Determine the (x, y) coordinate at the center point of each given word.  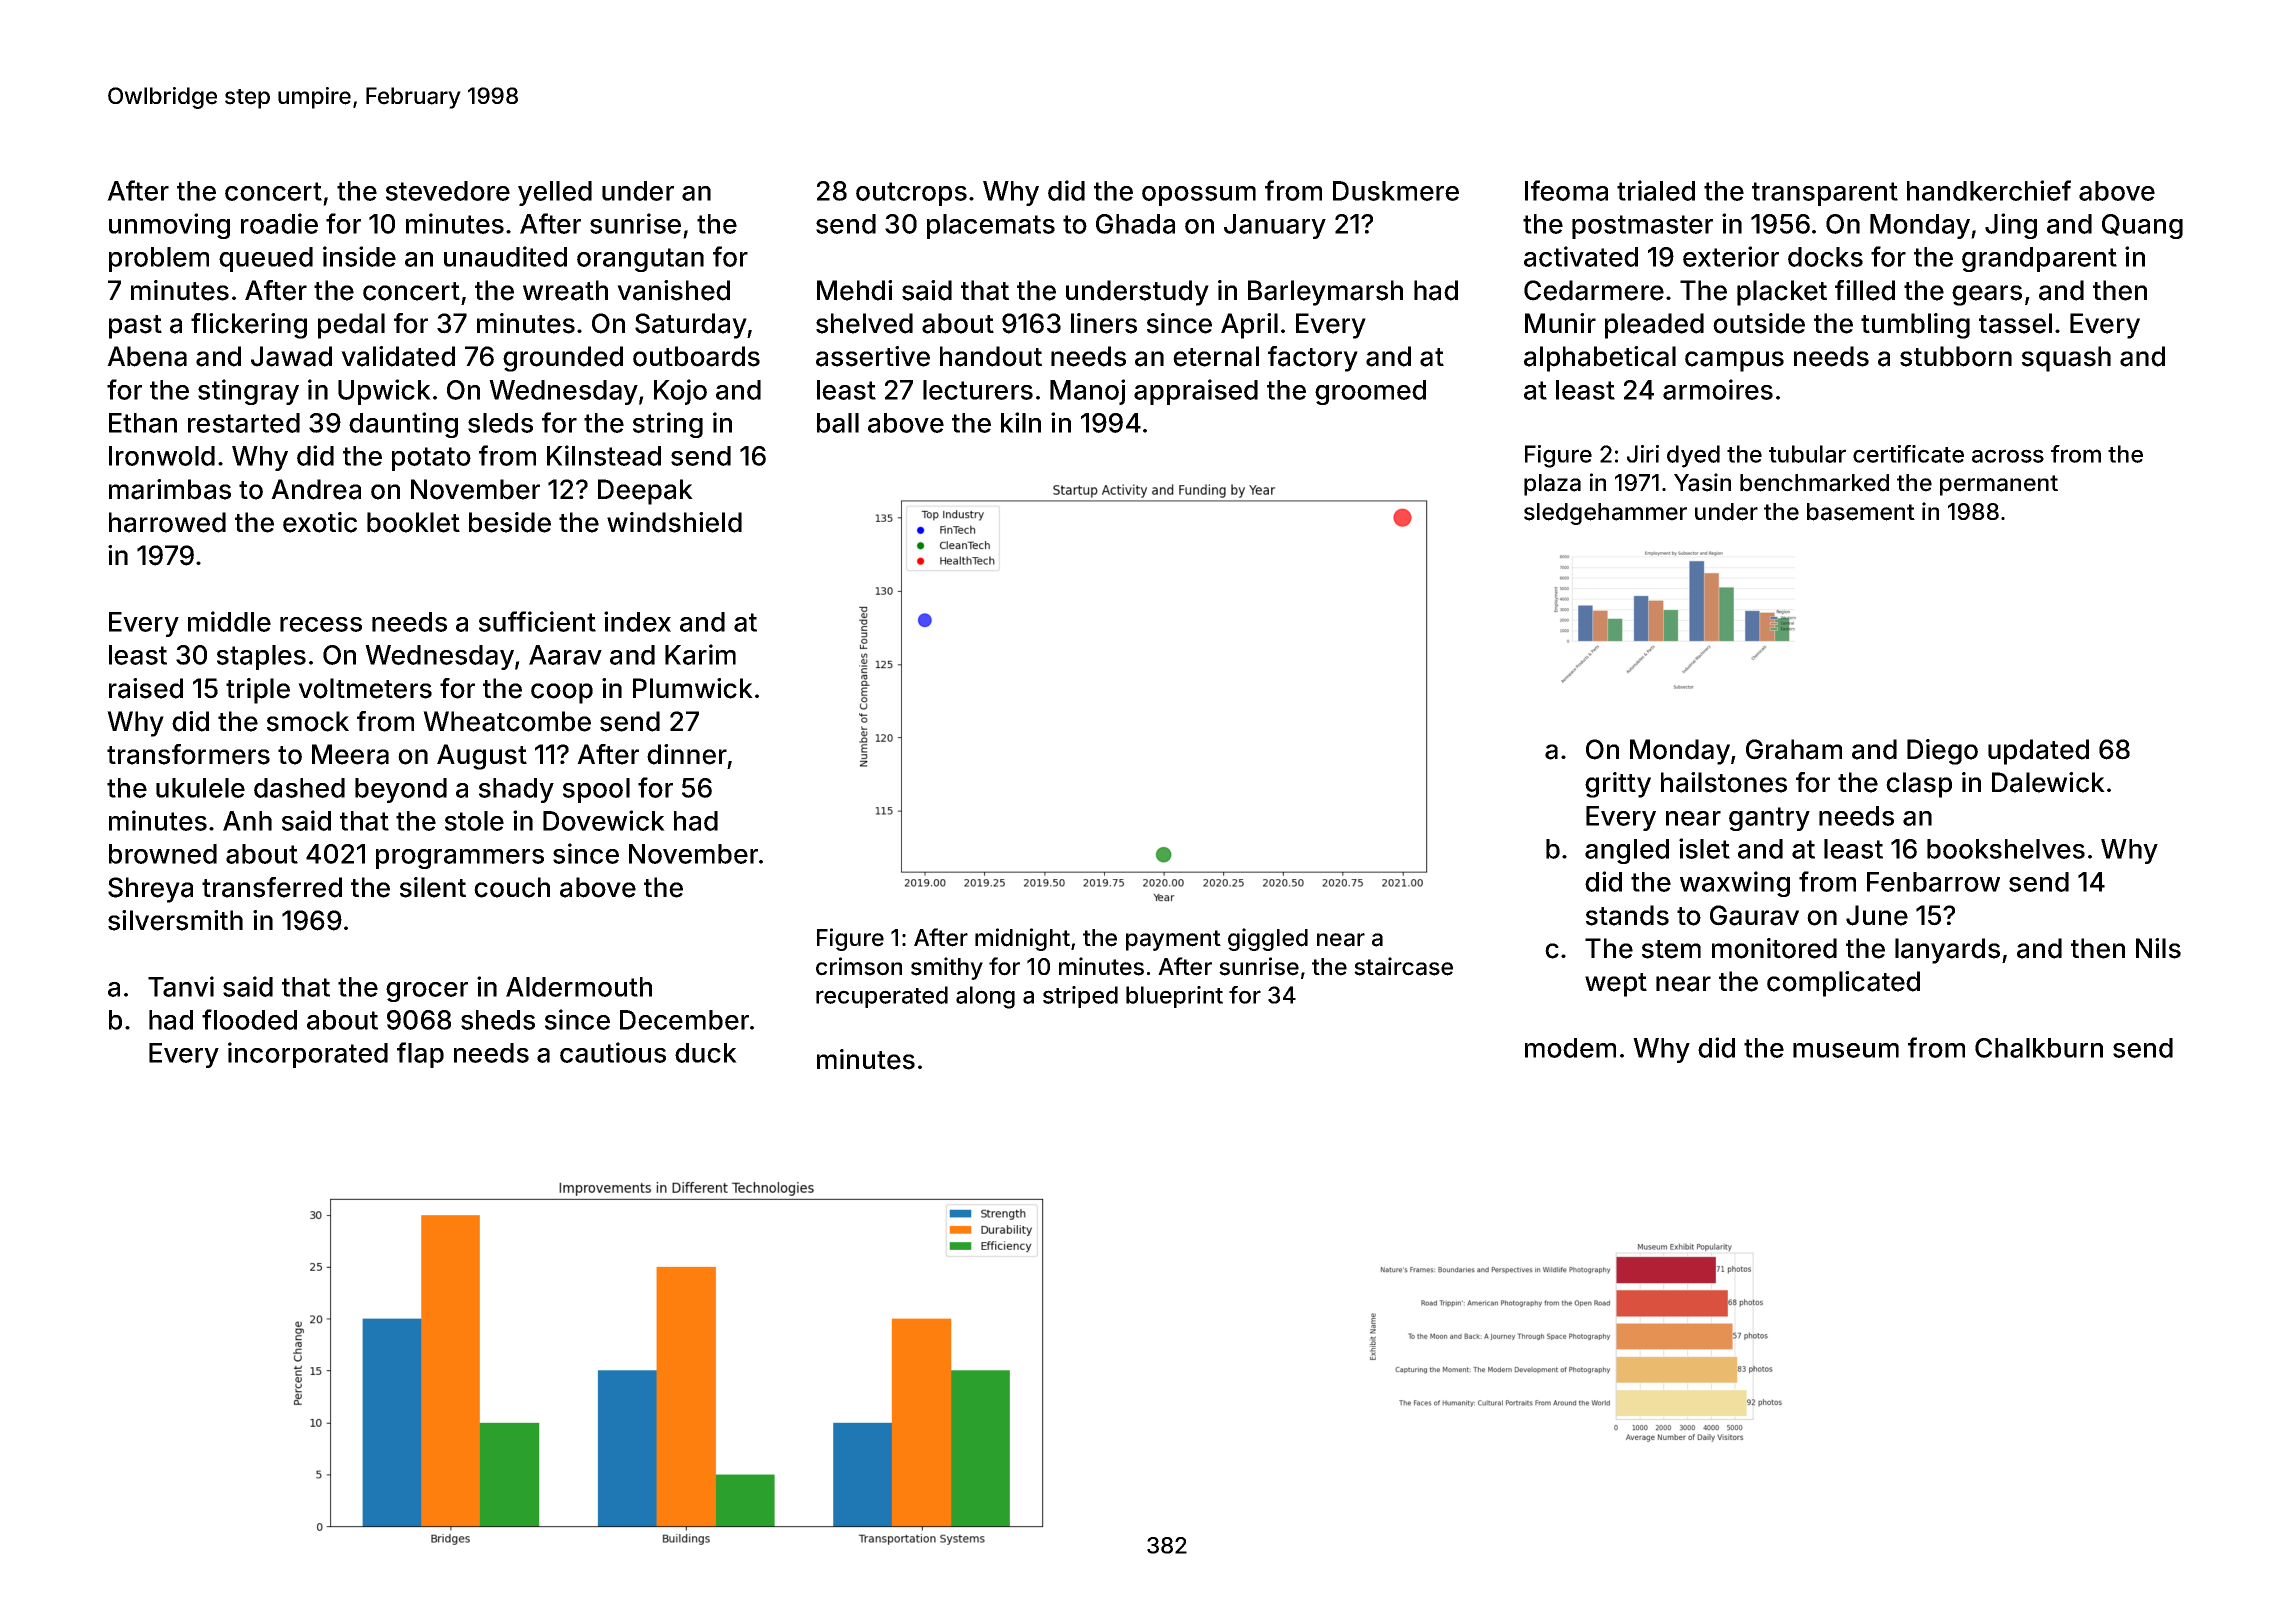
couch (512, 887)
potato (431, 459)
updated (2038, 752)
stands (1627, 915)
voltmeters (365, 688)
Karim (700, 654)
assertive (873, 356)
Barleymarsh (1325, 293)
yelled (555, 193)
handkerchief (1989, 190)
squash (2066, 359)
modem (1570, 1048)
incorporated (308, 1055)
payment (1173, 940)
